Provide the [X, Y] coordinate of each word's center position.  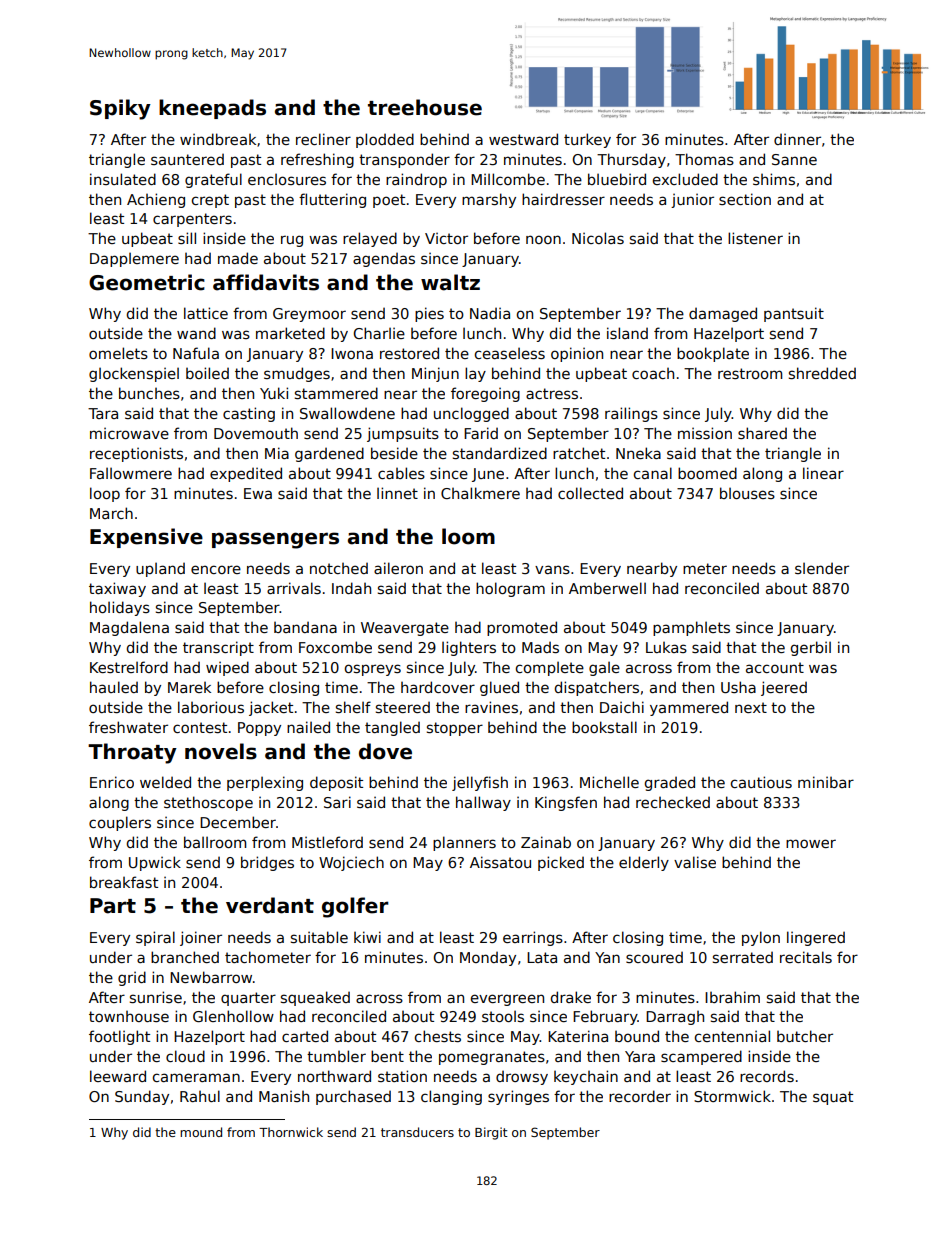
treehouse [425, 107]
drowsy [522, 1077]
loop [105, 494]
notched [339, 568]
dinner [797, 139]
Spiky [120, 109]
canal [653, 473]
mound [201, 1132]
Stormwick [732, 1096]
